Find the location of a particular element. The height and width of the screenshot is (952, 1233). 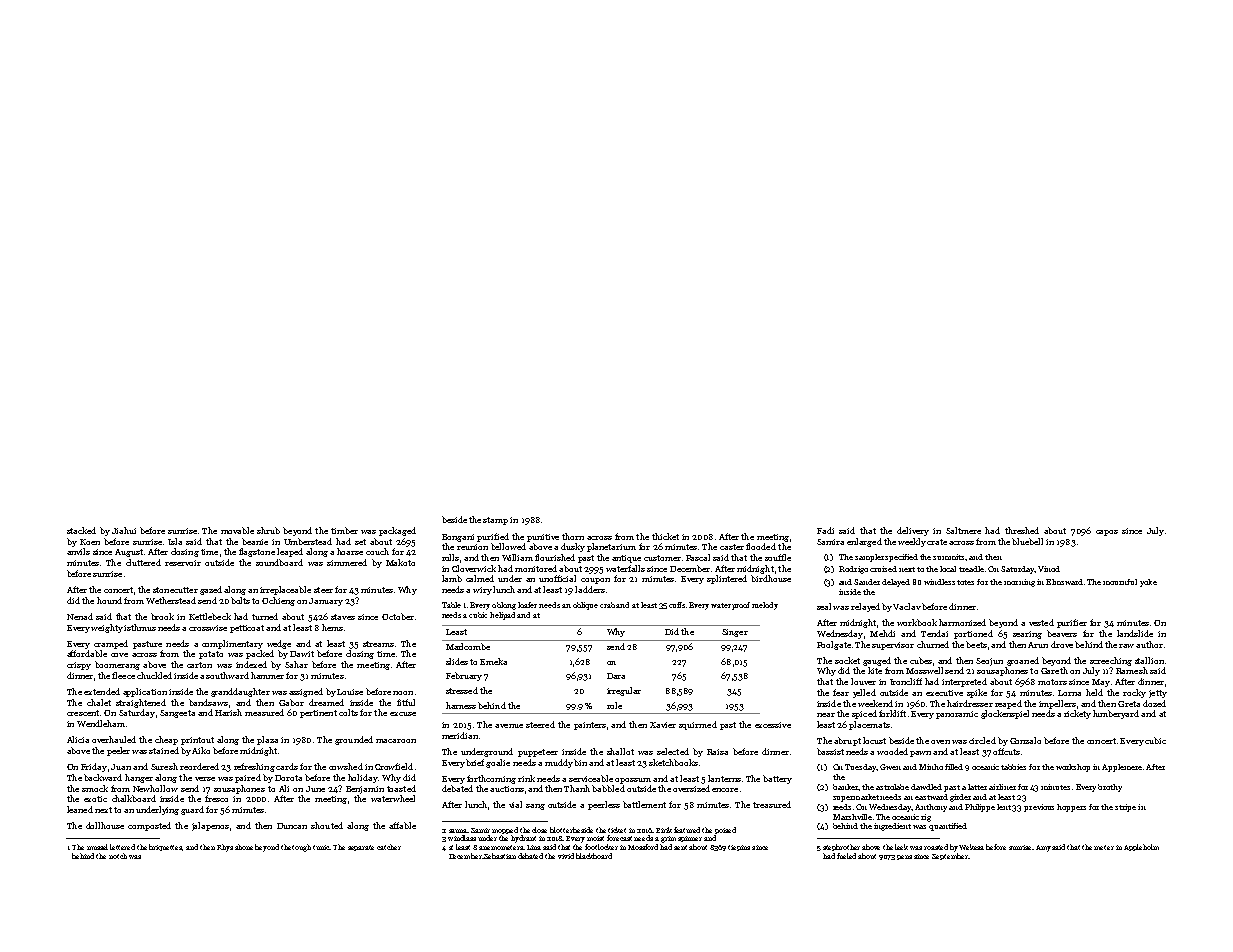

hoppers is located at coordinates (1071, 808).
